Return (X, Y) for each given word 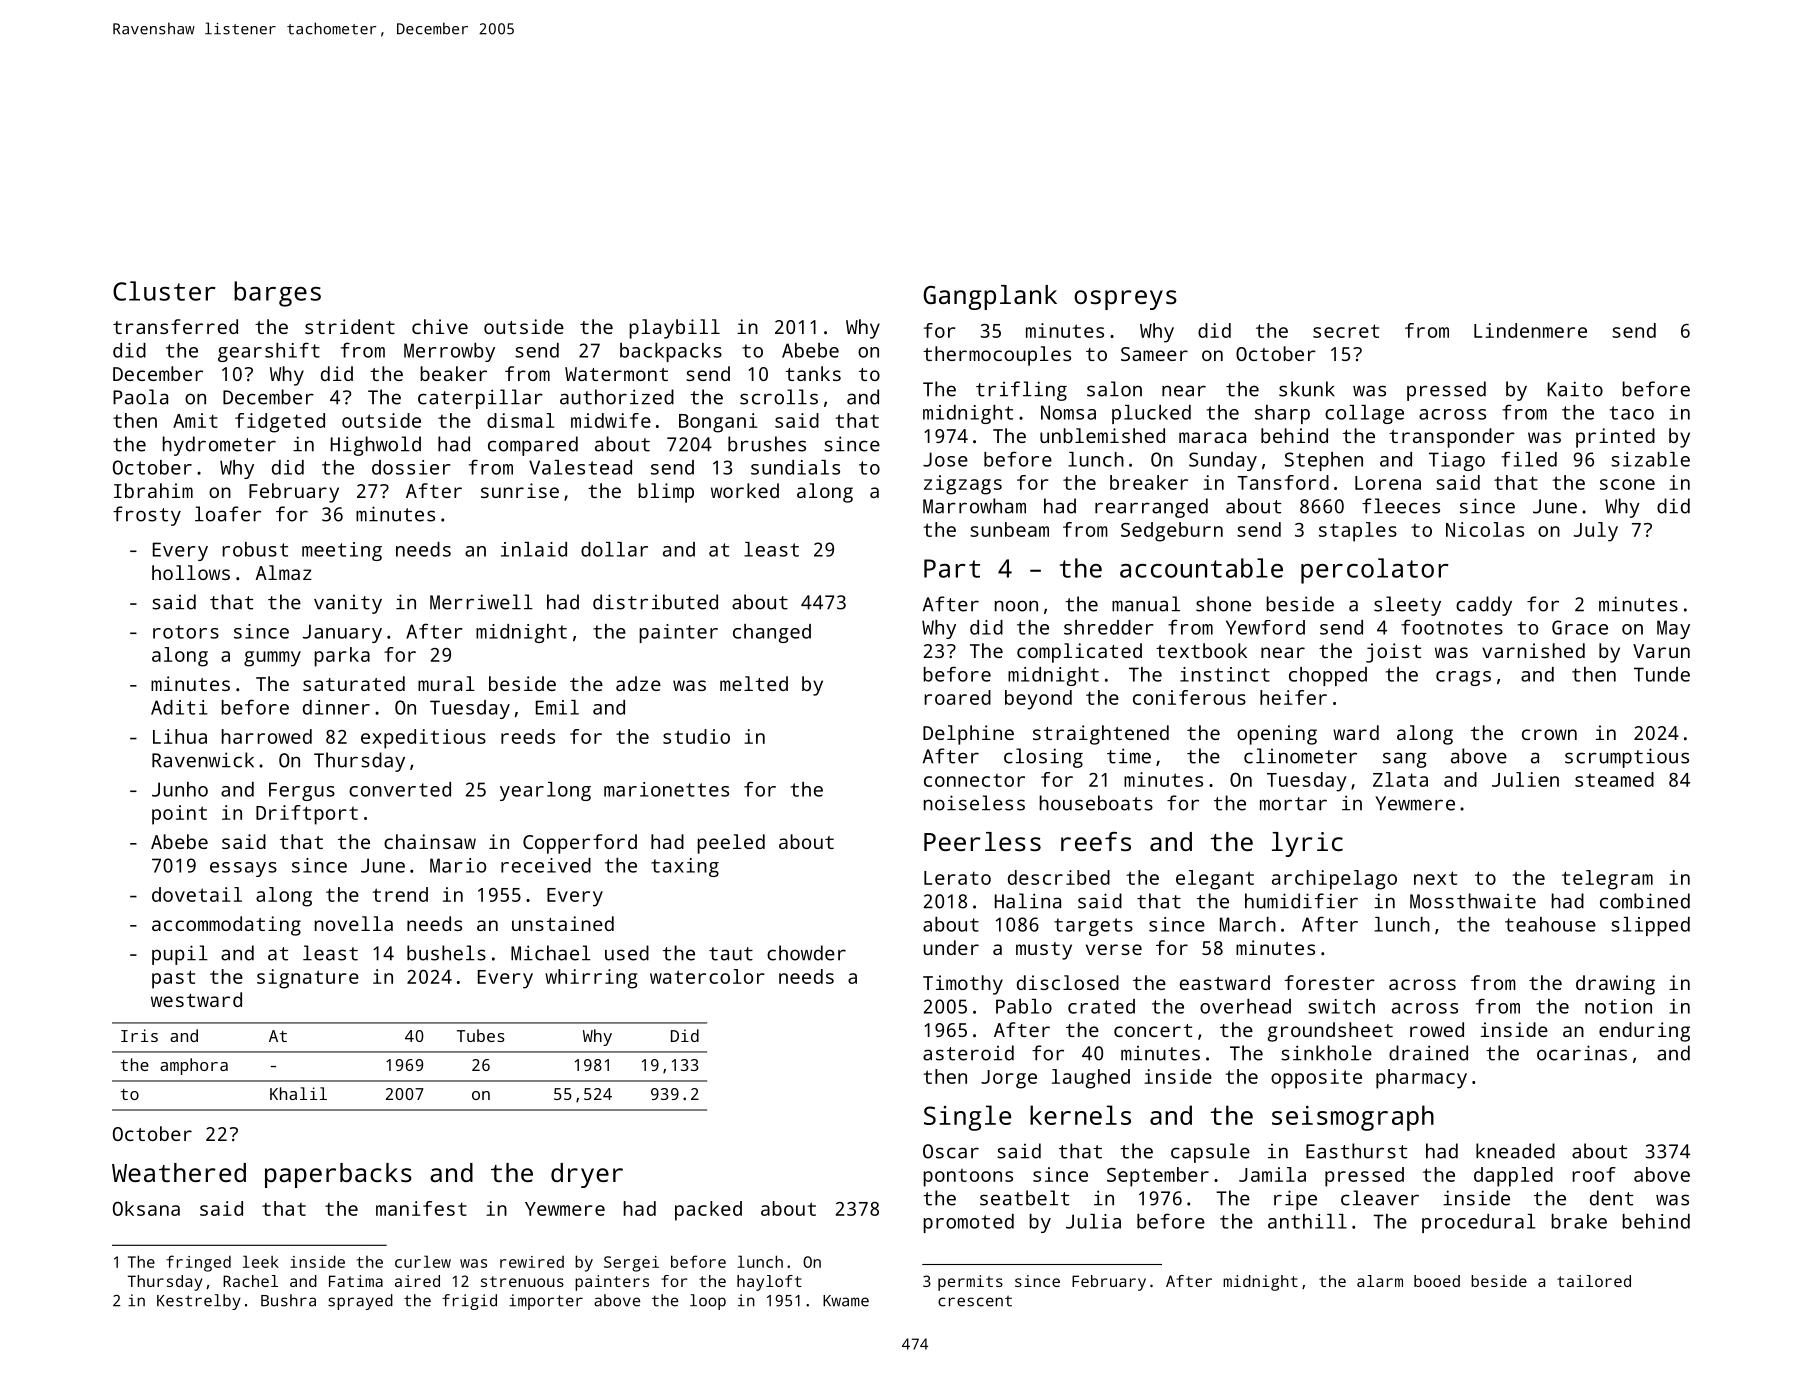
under (951, 947)
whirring (591, 979)
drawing (1615, 985)
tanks (813, 373)
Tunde (1662, 674)
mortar (1293, 804)
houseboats (1096, 803)
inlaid (534, 549)
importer (546, 1302)
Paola (140, 397)
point (179, 815)
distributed (655, 602)
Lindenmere (1530, 330)
